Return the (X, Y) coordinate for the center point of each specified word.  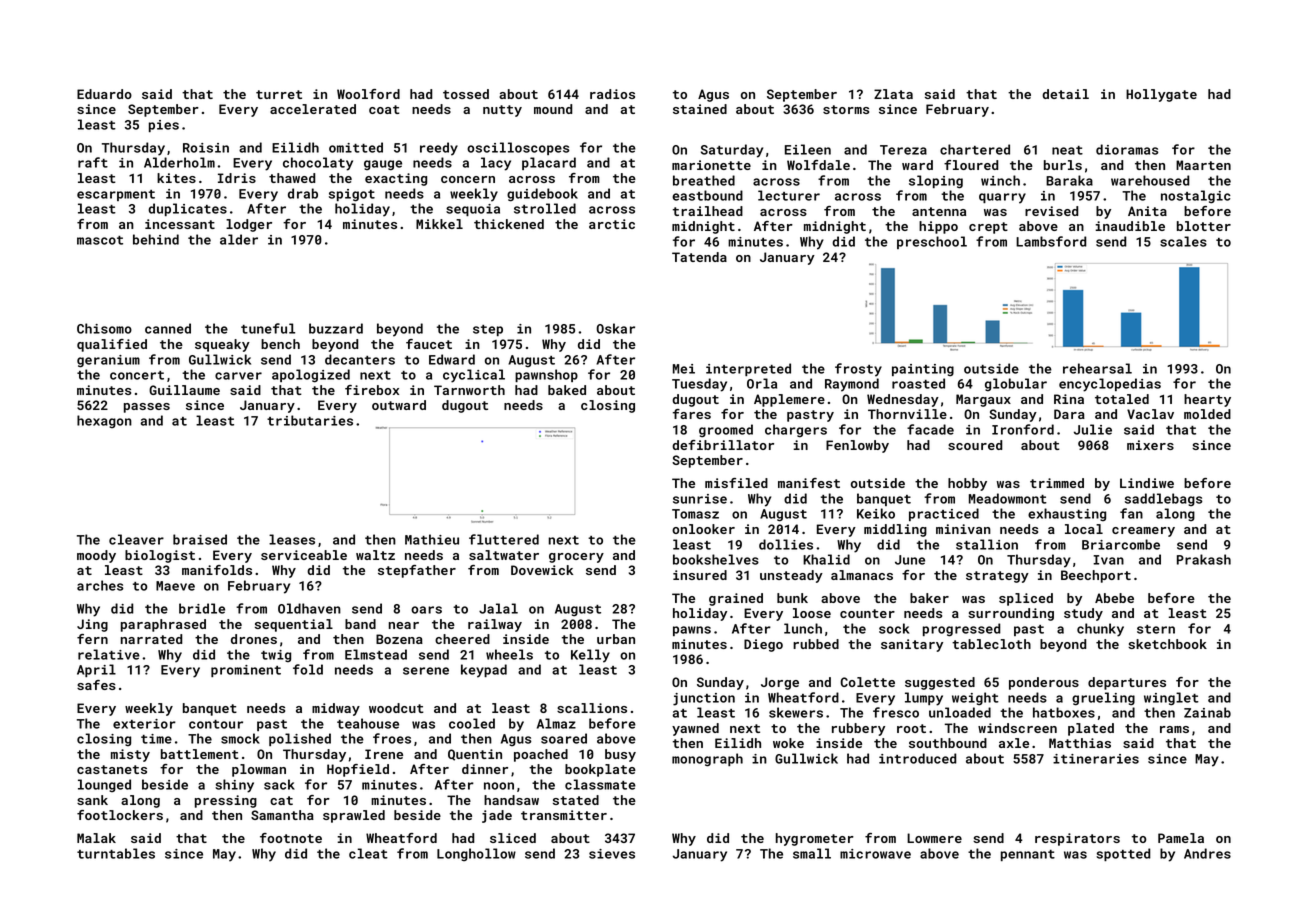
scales (1183, 241)
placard (549, 163)
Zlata (893, 94)
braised (200, 539)
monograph (707, 760)
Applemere (789, 400)
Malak (96, 838)
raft (93, 162)
